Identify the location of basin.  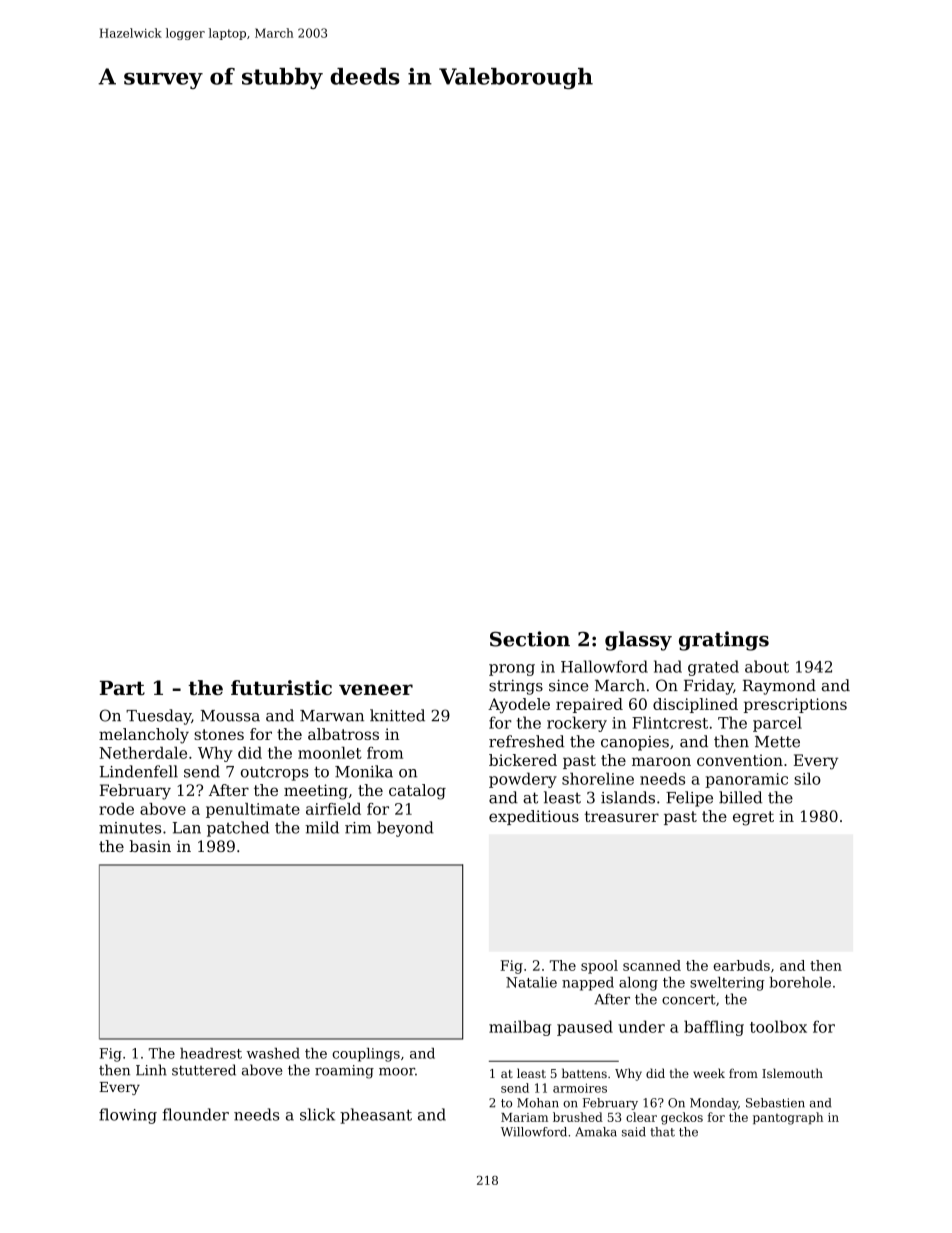
(150, 846).
